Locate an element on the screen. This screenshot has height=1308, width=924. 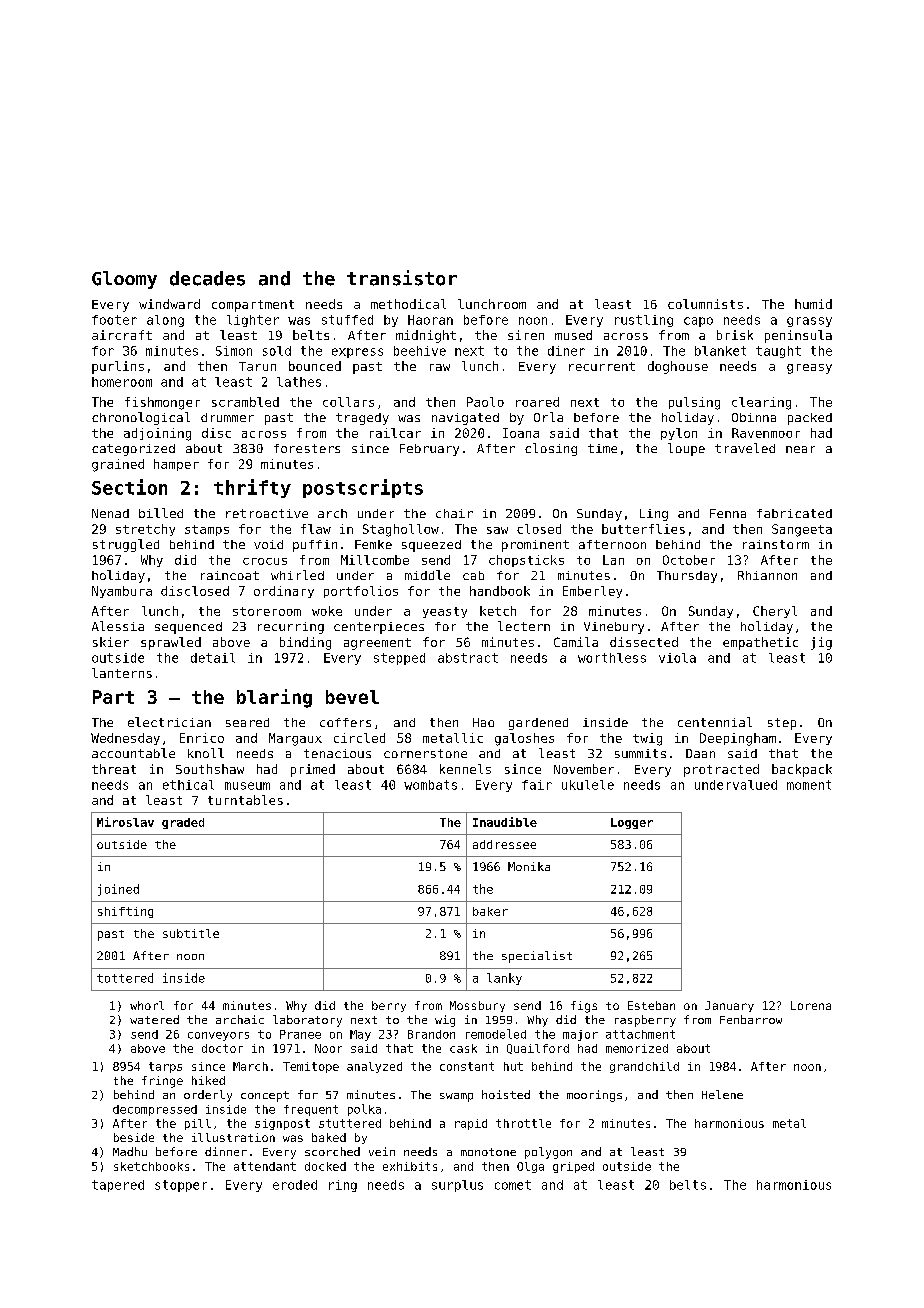
Gloomy is located at coordinates (124, 280).
